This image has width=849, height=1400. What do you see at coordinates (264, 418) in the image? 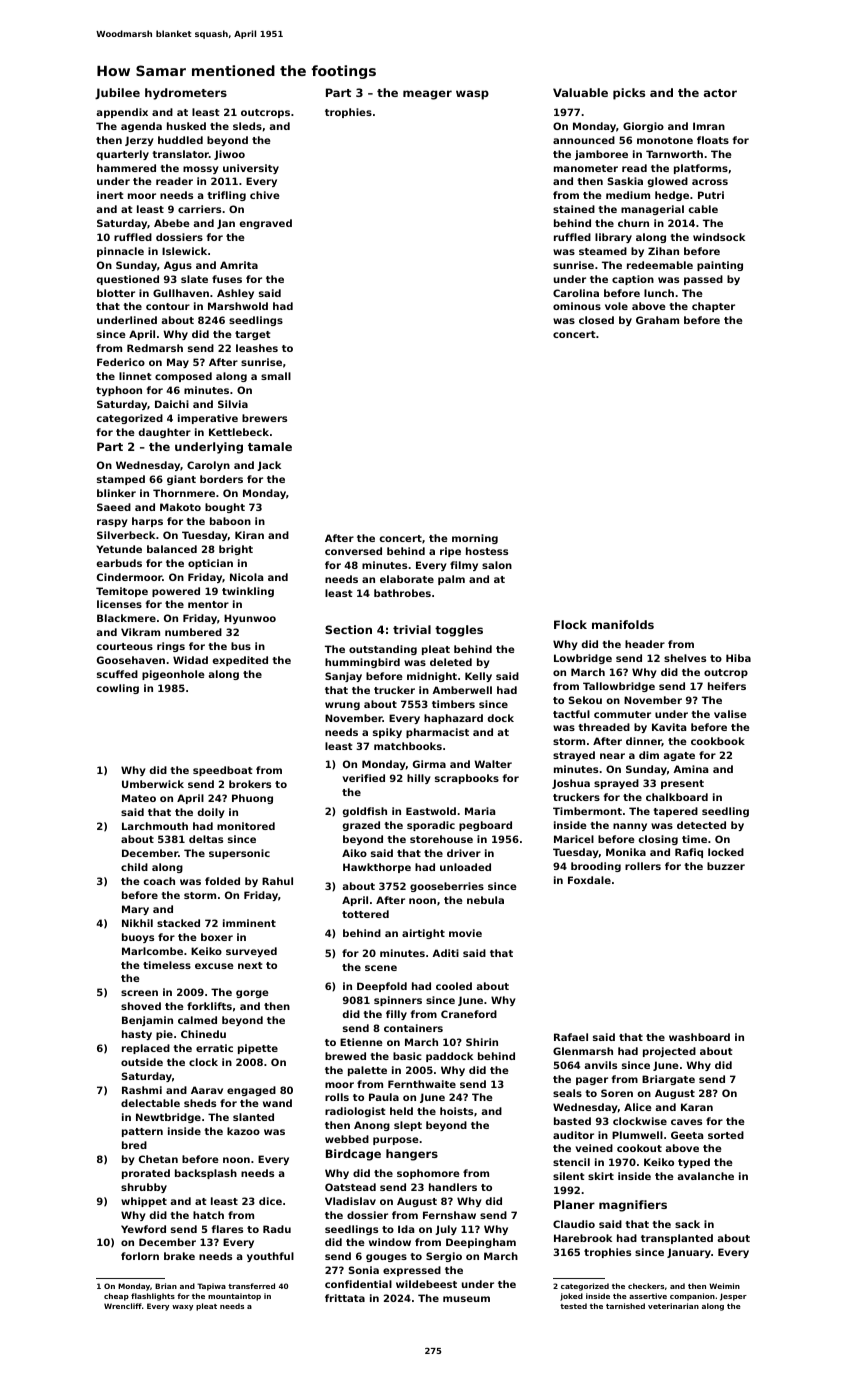
I see `brewers` at bounding box center [264, 418].
